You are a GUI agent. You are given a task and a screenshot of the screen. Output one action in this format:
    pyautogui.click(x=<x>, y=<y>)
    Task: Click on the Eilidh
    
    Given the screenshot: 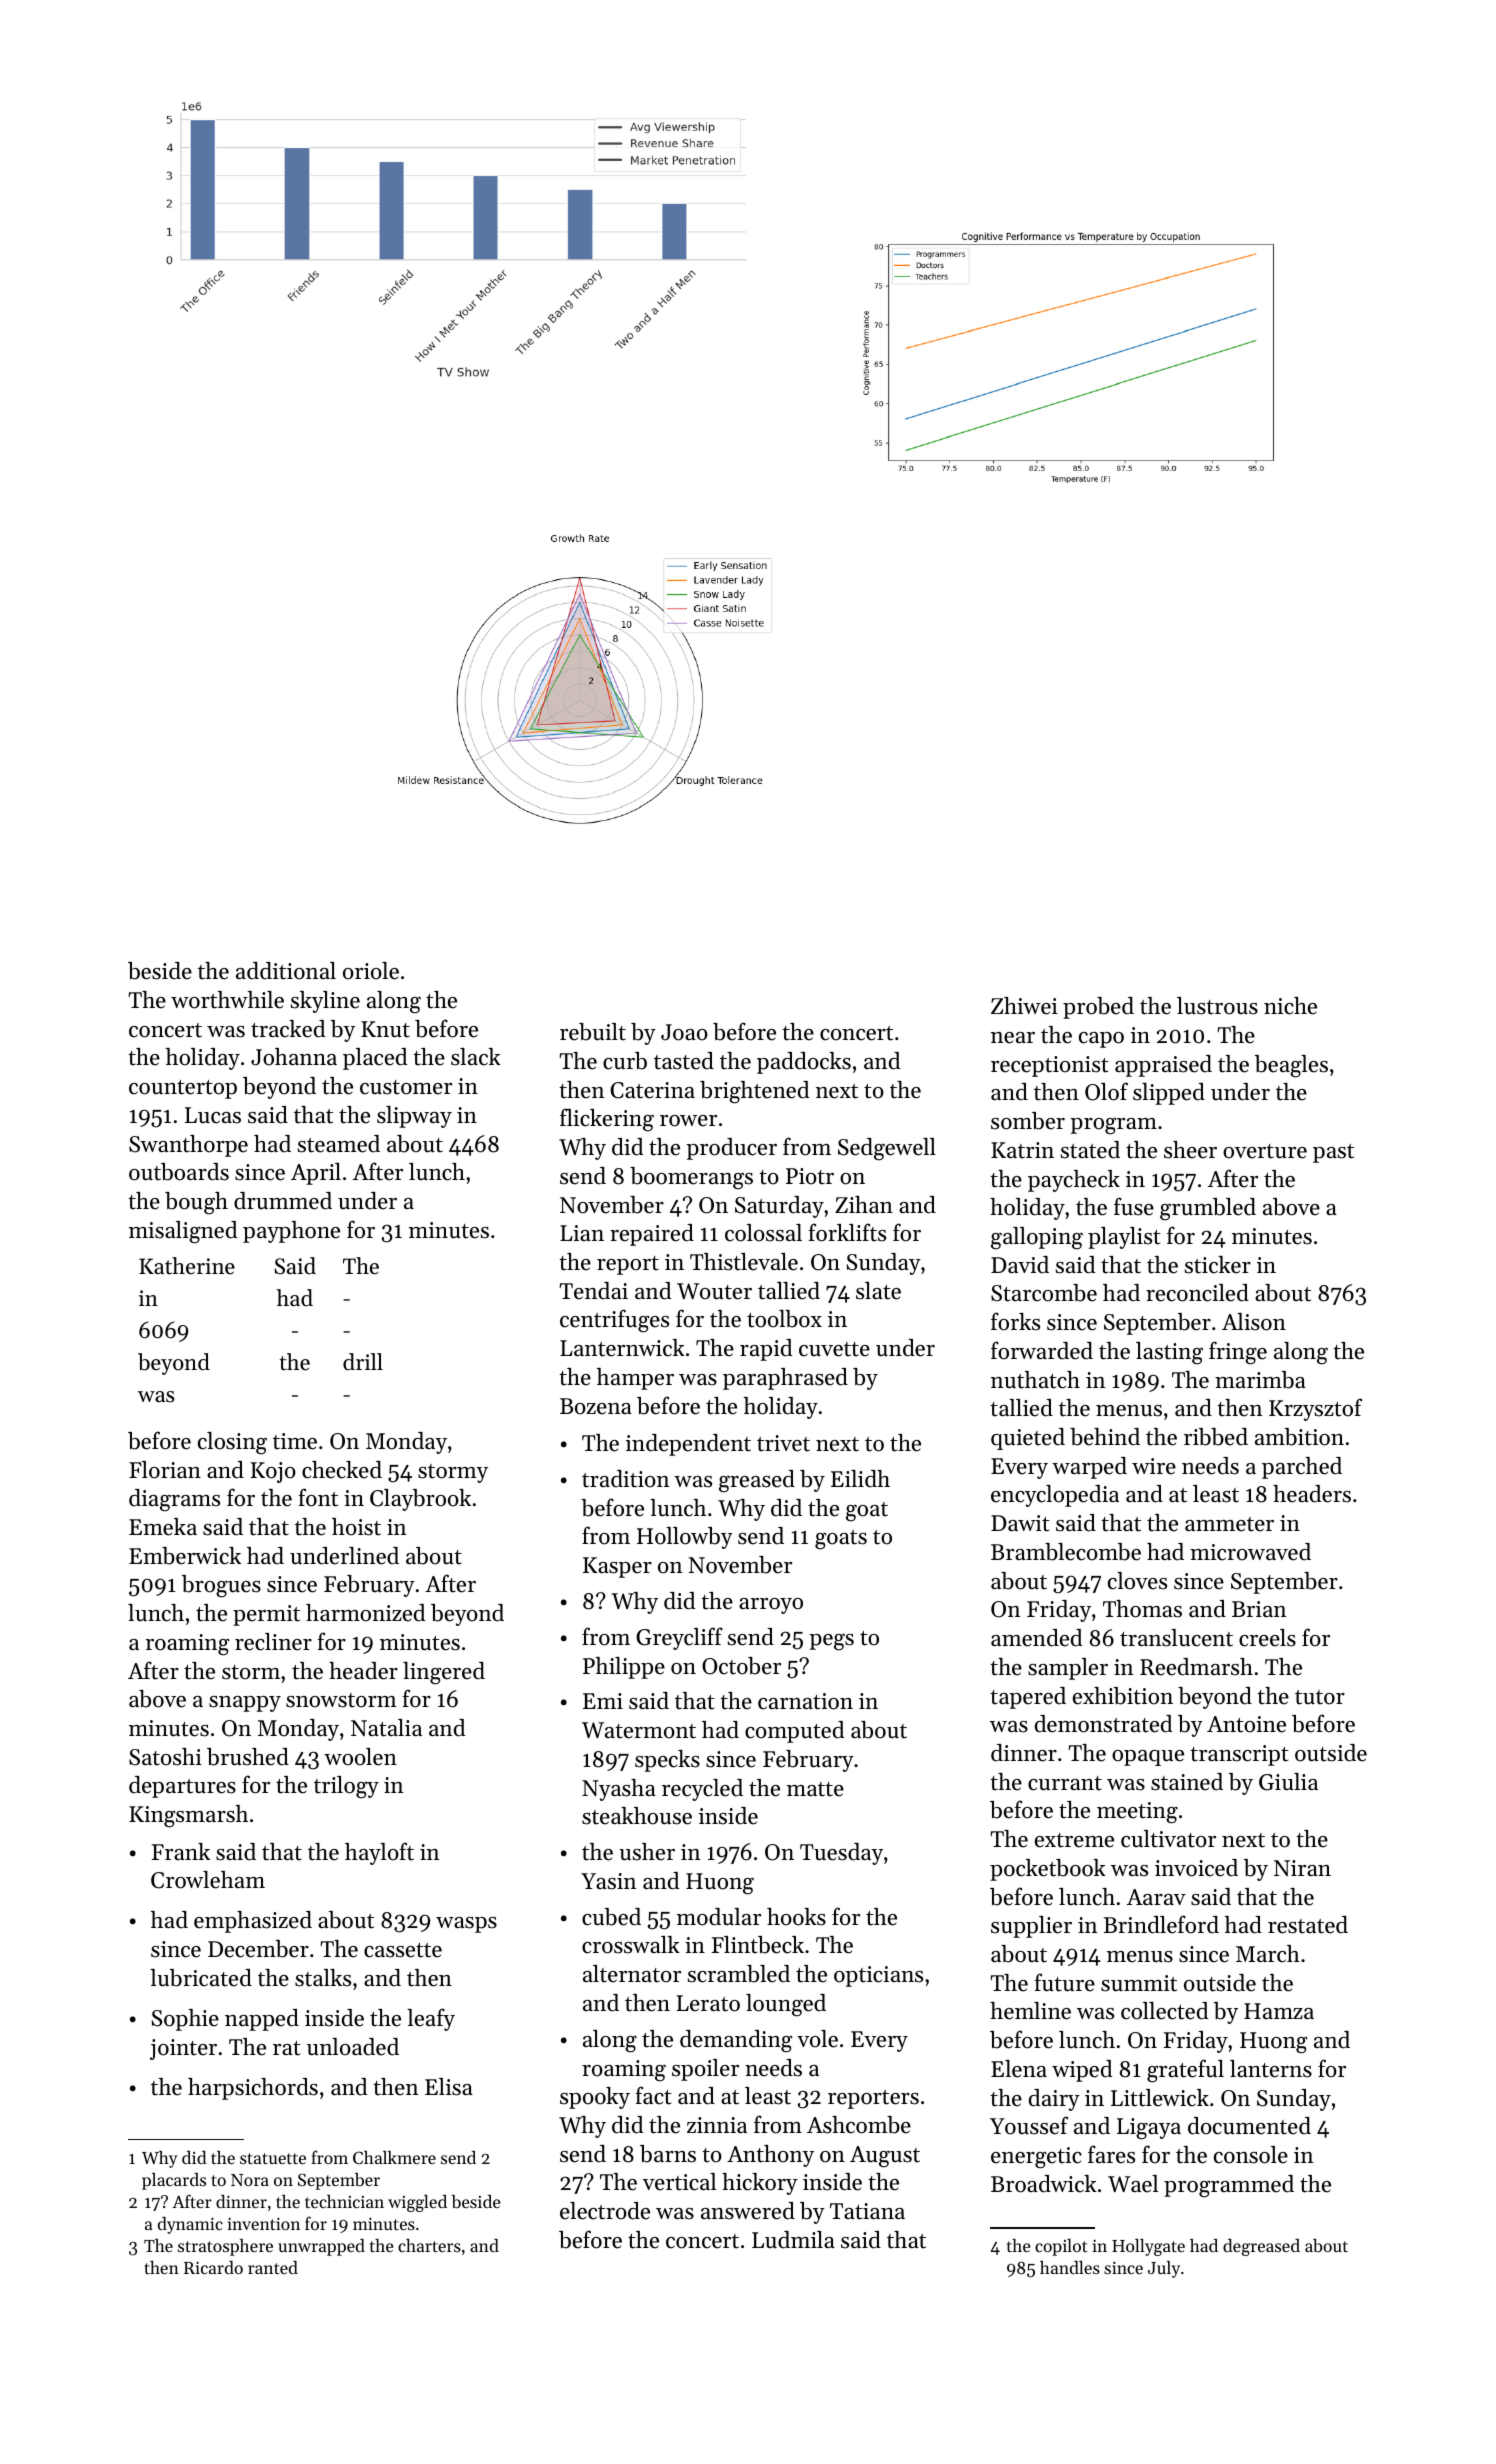 What is the action you would take?
    pyautogui.click(x=860, y=1479)
